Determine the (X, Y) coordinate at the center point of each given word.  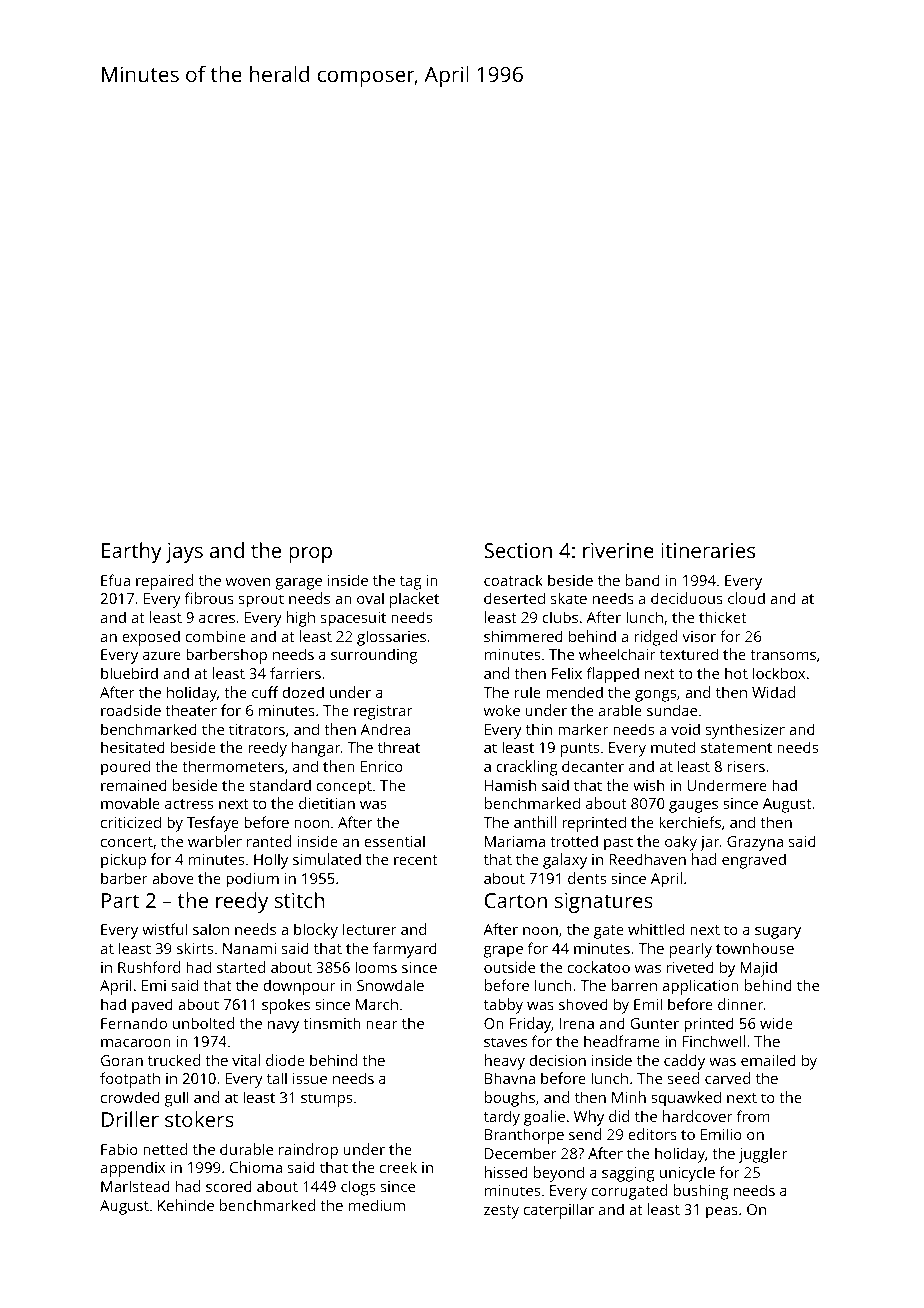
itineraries (708, 550)
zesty (501, 1212)
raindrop (308, 1151)
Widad (773, 692)
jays (184, 553)
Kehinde (186, 1205)
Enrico (382, 766)
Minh (629, 1097)
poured (125, 768)
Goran (122, 1060)
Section (518, 550)
